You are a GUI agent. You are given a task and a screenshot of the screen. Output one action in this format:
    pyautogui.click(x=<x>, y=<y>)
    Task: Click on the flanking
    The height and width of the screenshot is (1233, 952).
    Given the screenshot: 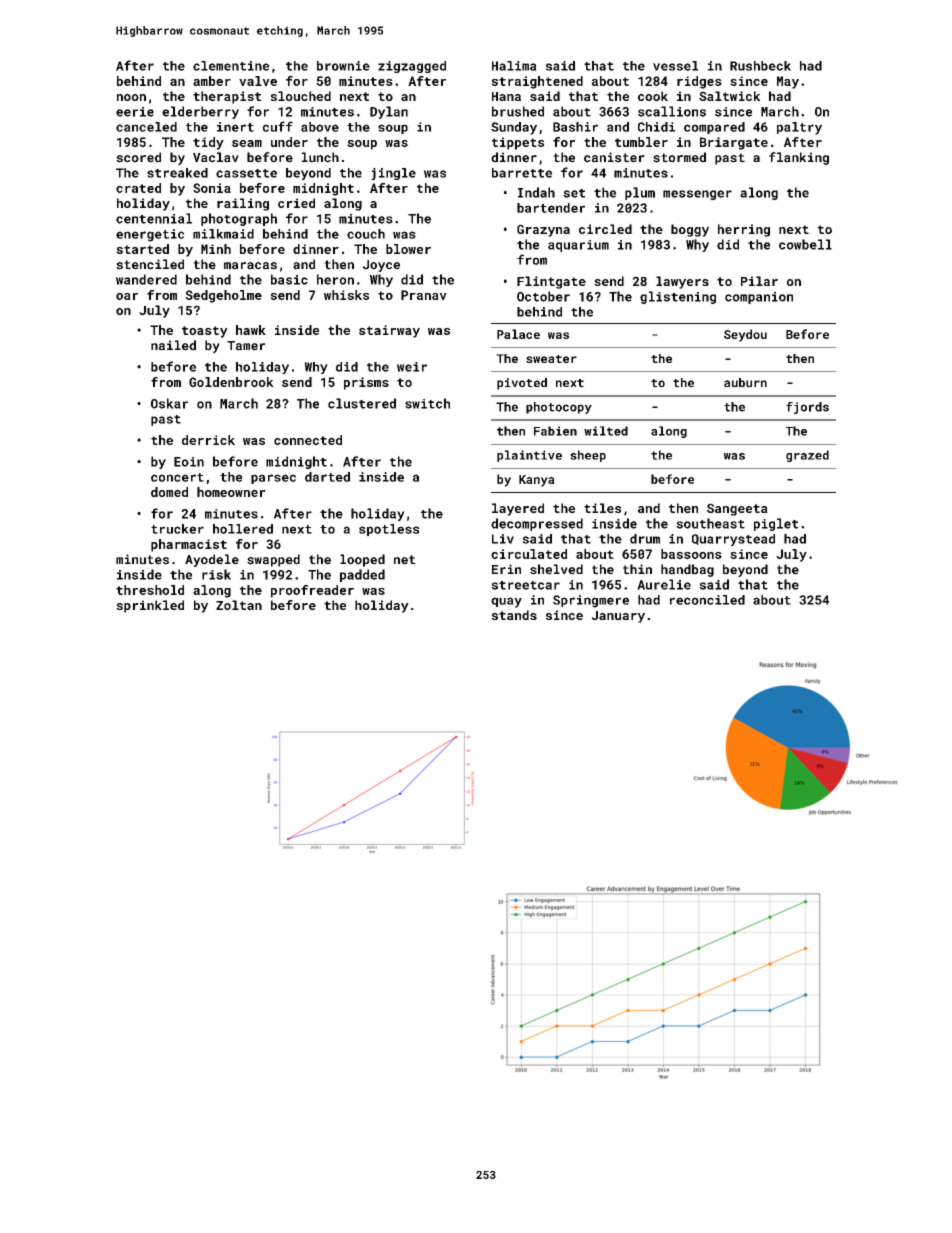 What is the action you would take?
    pyautogui.click(x=799, y=158)
